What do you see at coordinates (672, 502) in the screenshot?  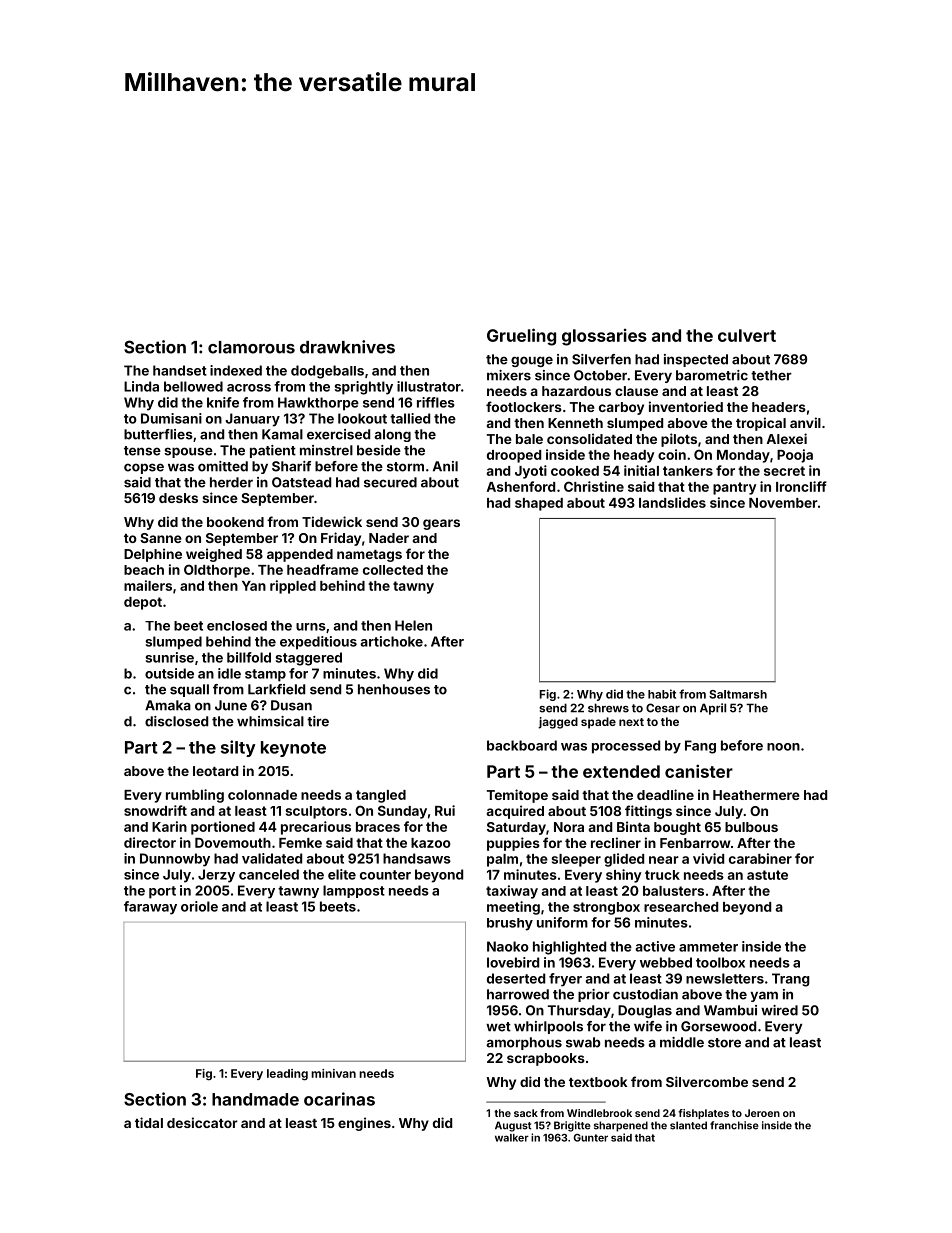 I see `landslides` at bounding box center [672, 502].
